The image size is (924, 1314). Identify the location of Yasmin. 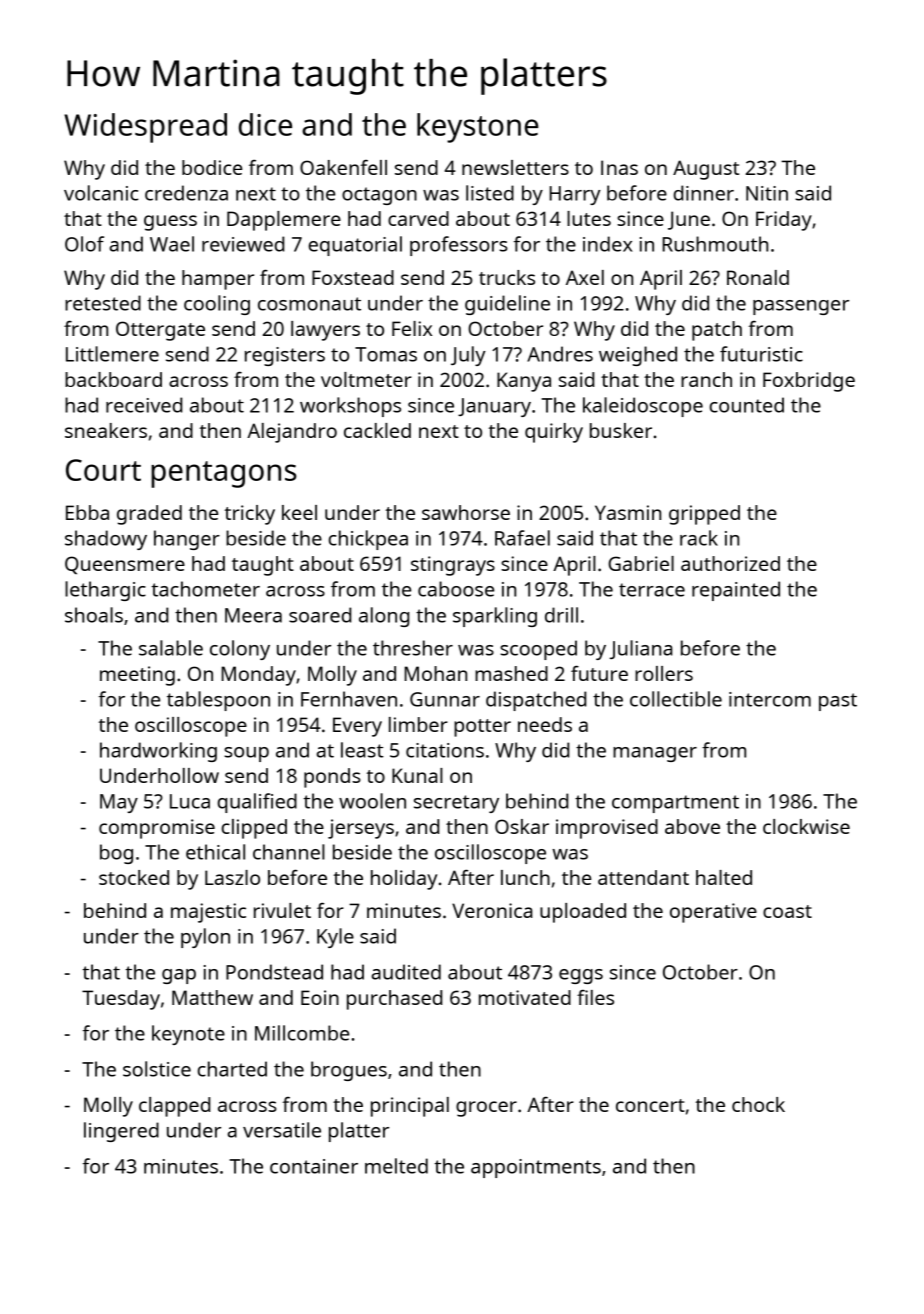
(628, 512).
